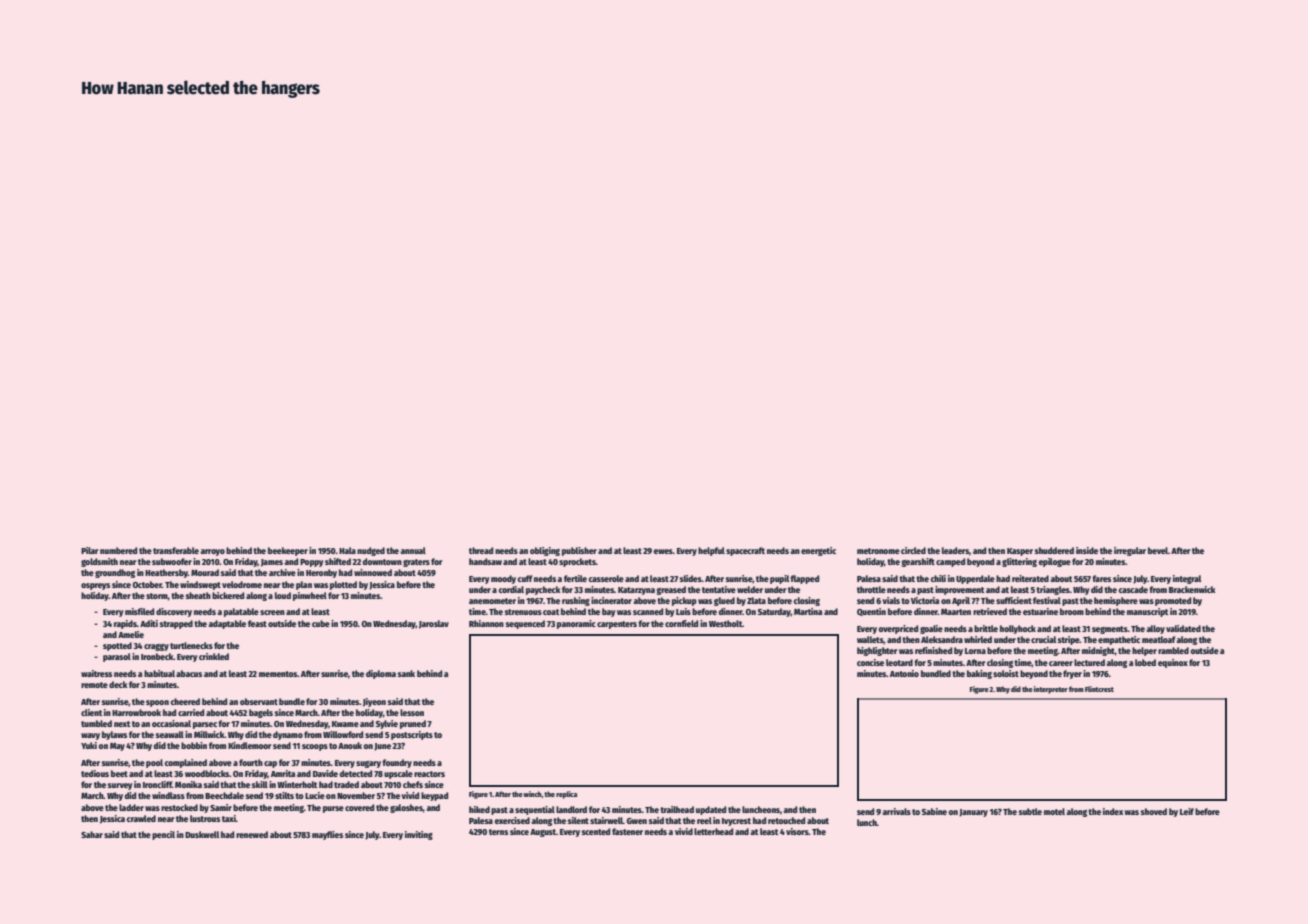 Image resolution: width=1308 pixels, height=924 pixels. I want to click on arrivals, so click(896, 811).
